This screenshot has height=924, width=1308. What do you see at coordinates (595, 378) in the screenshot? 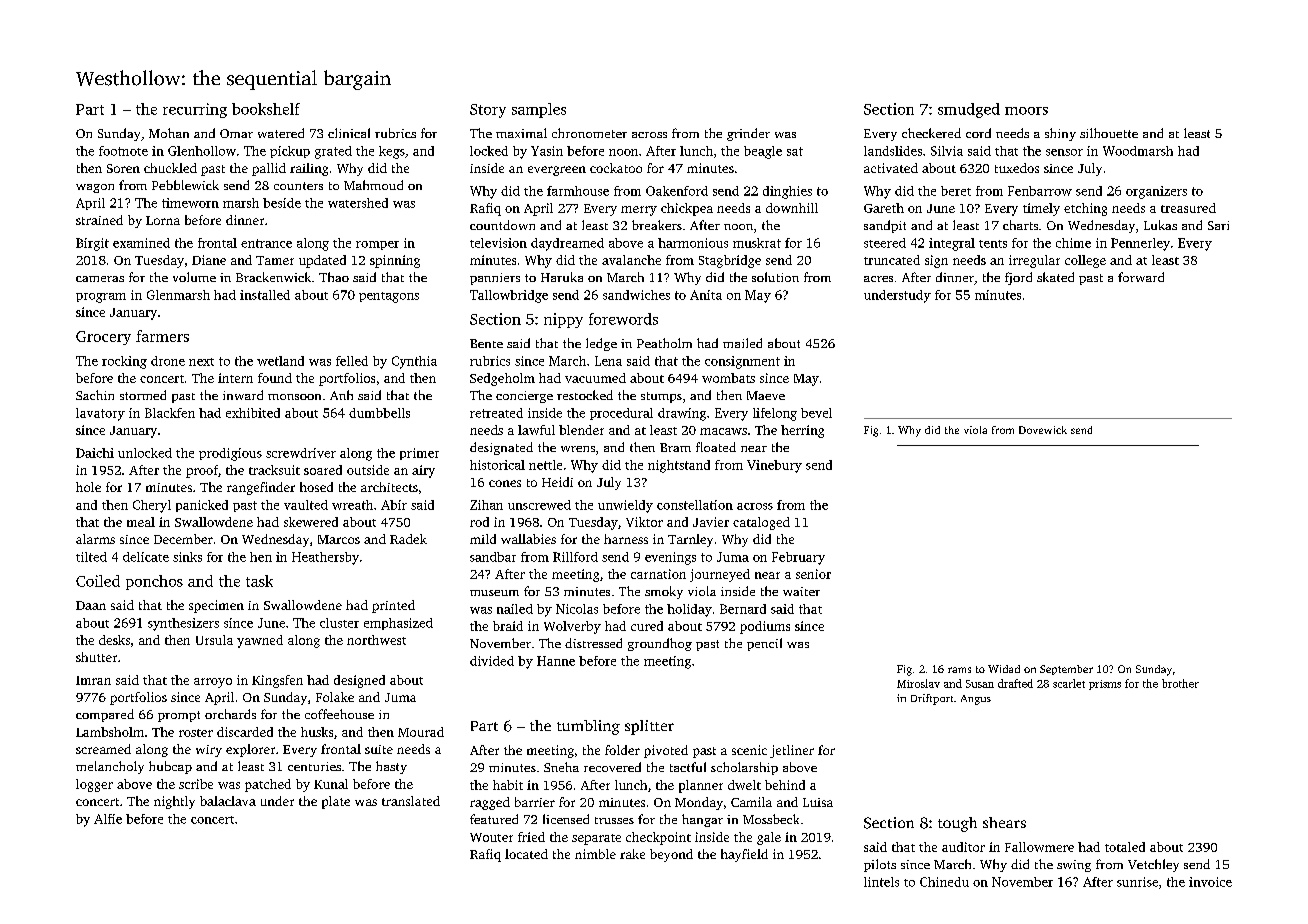
I see `vacuumed` at bounding box center [595, 378].
